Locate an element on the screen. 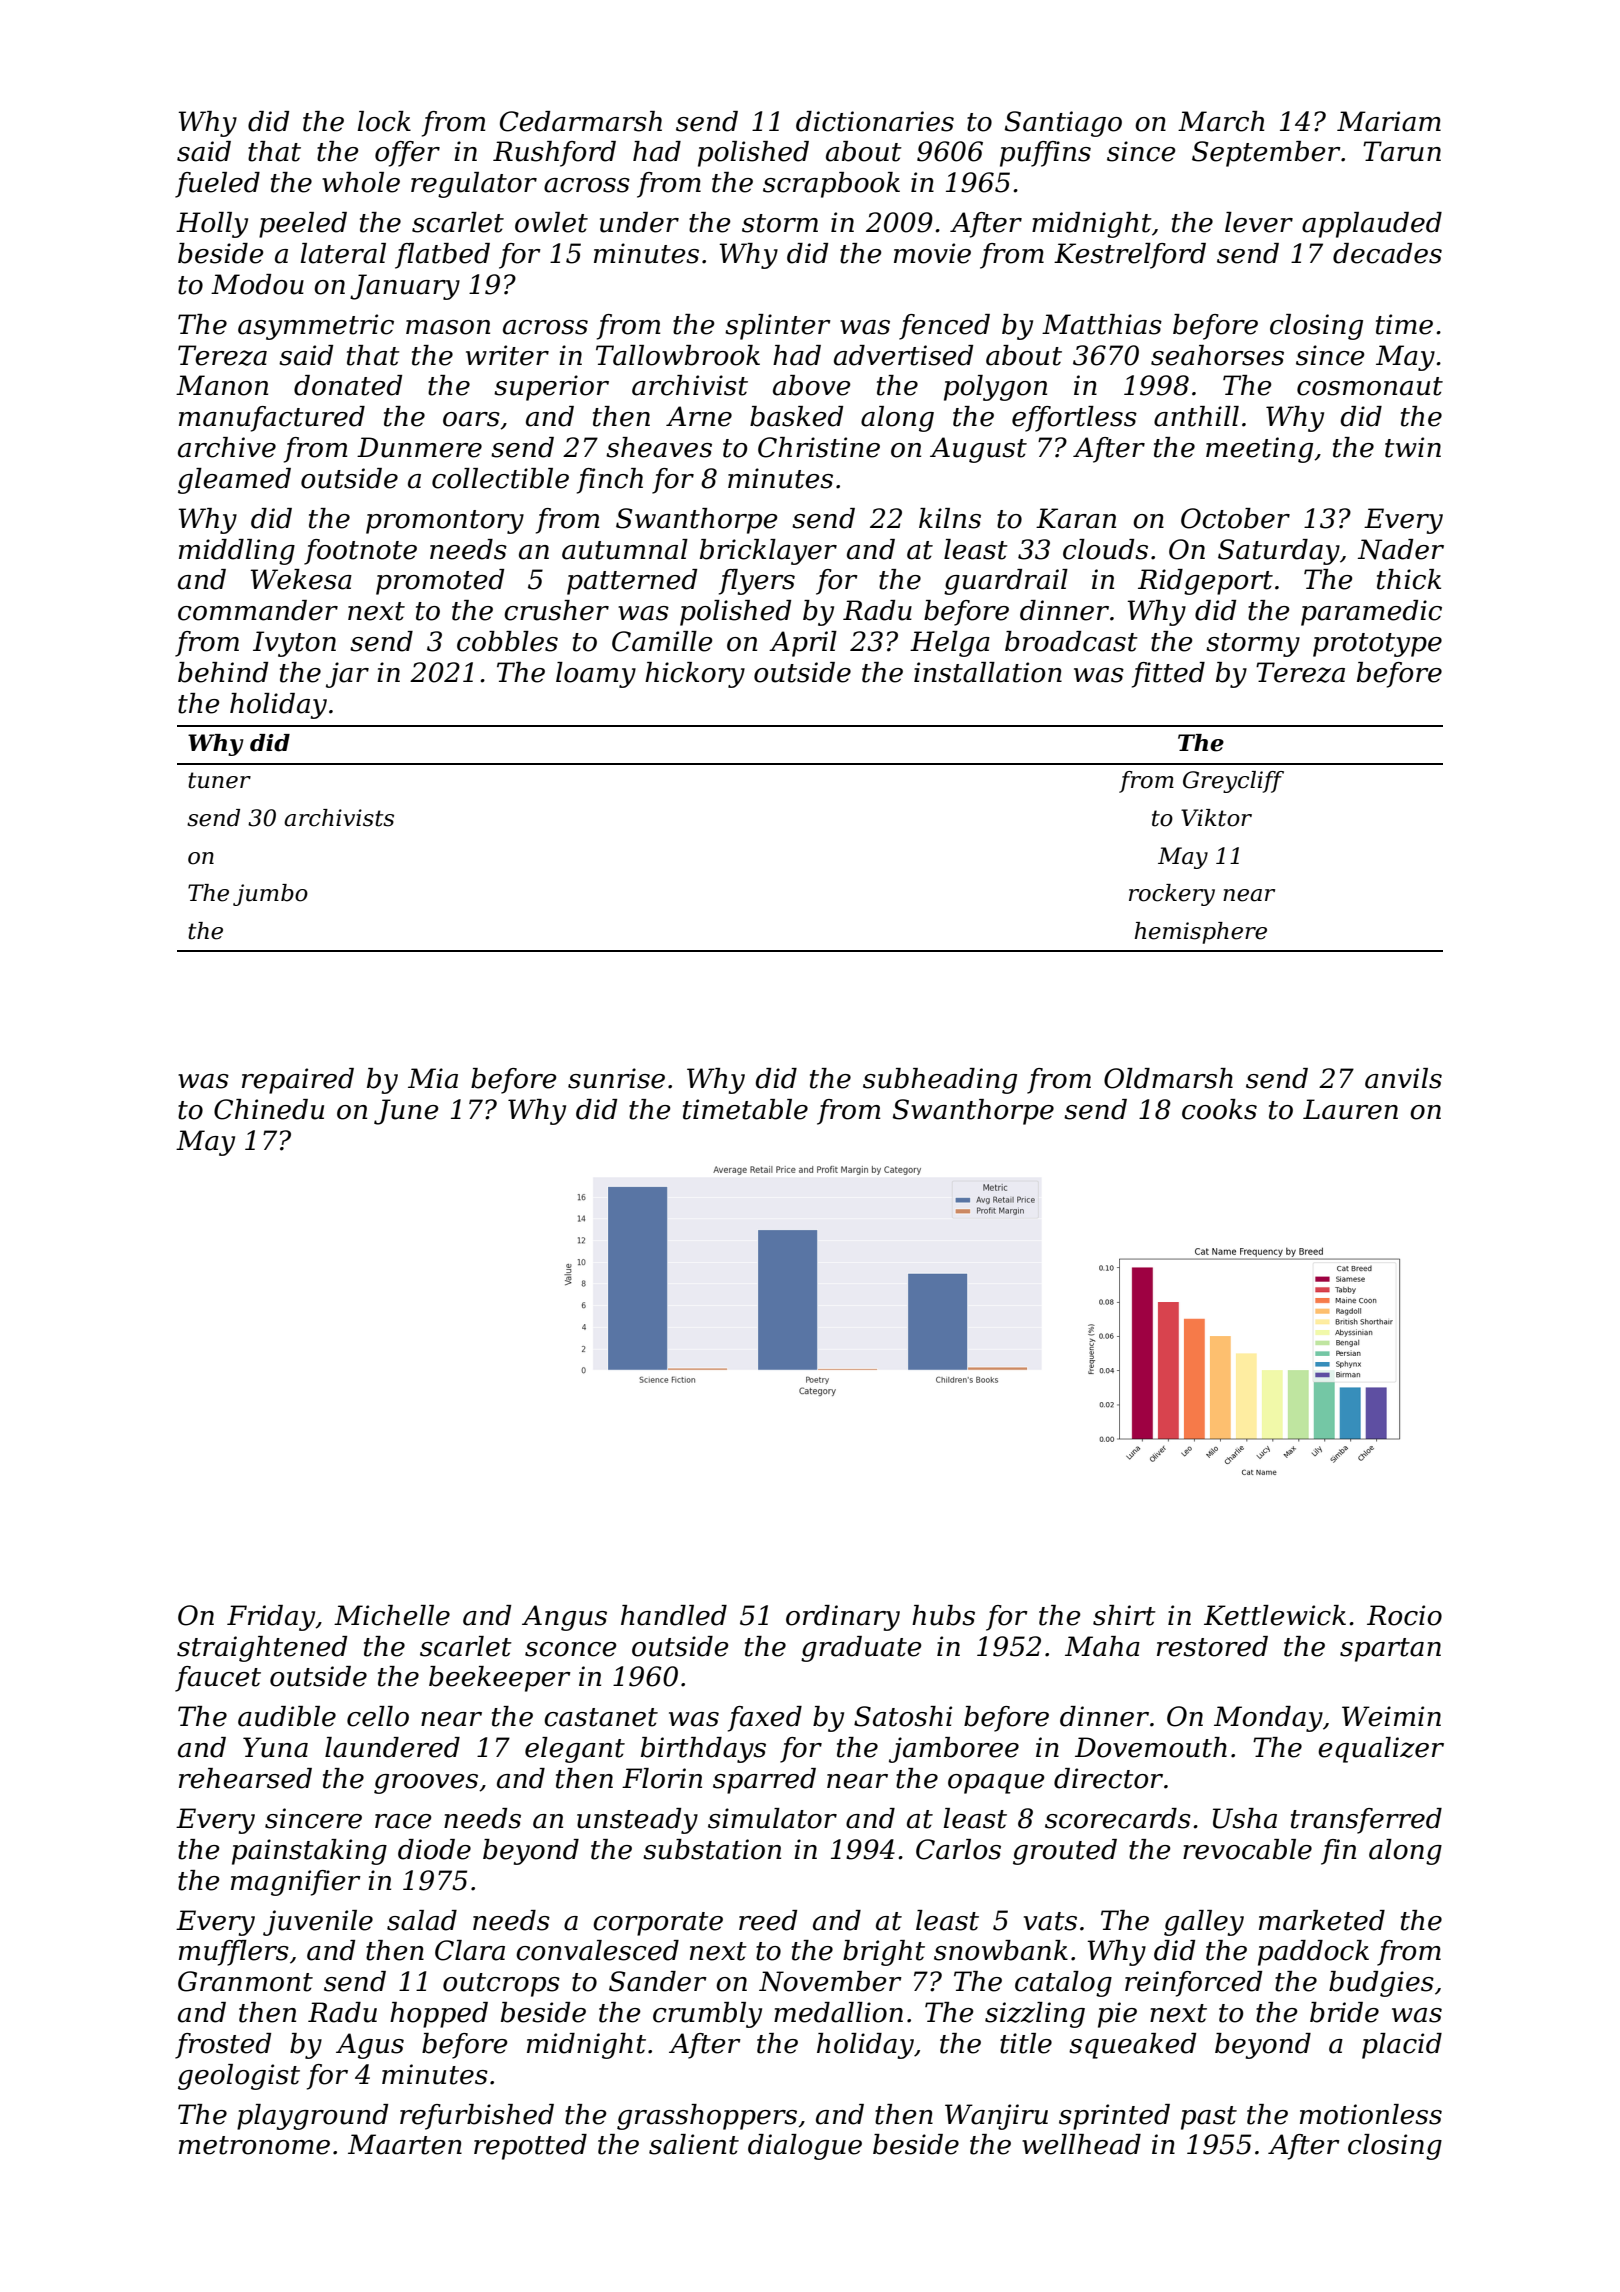  dictionaries is located at coordinates (875, 121).
